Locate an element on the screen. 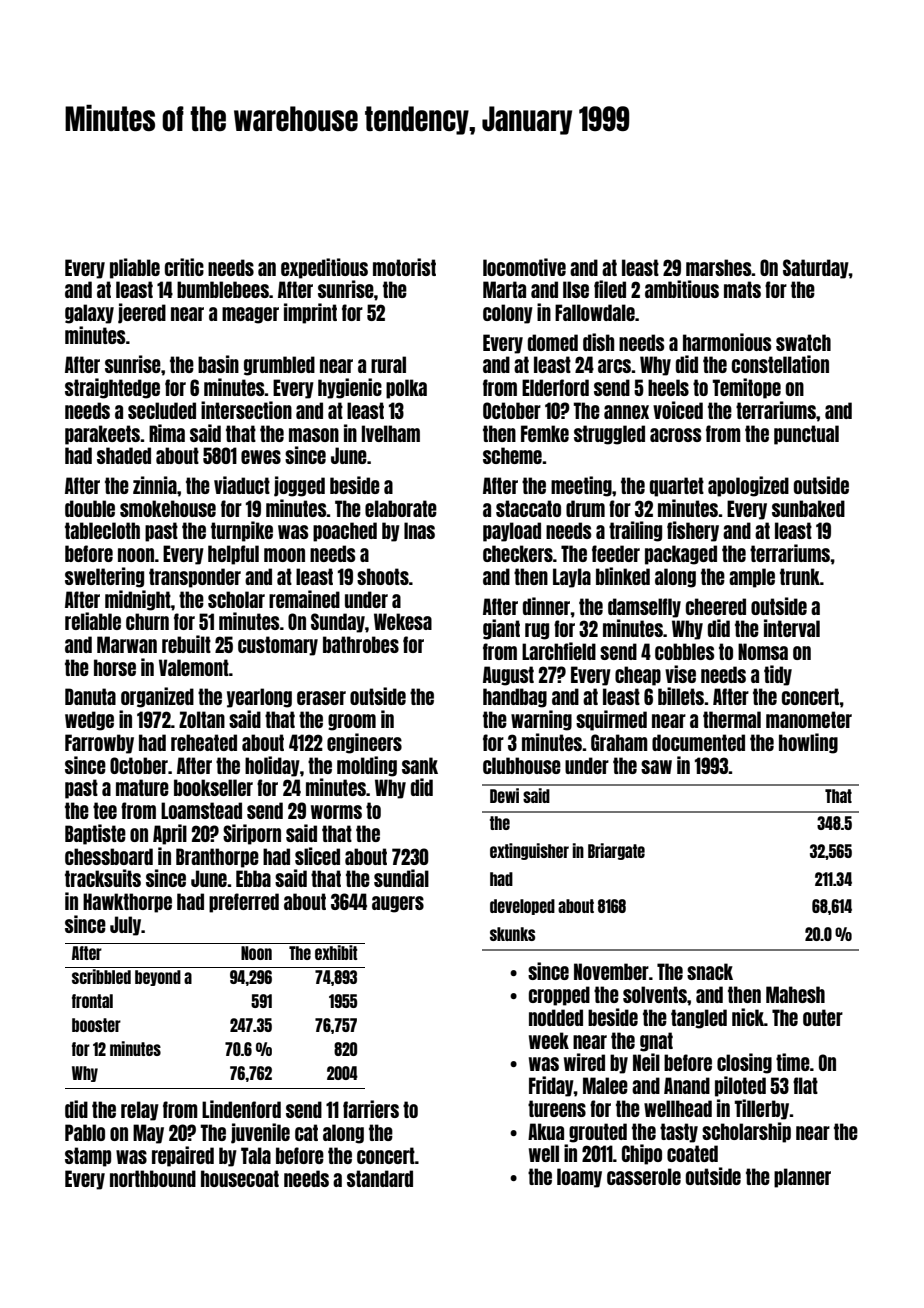  Saturday is located at coordinates (816, 269).
